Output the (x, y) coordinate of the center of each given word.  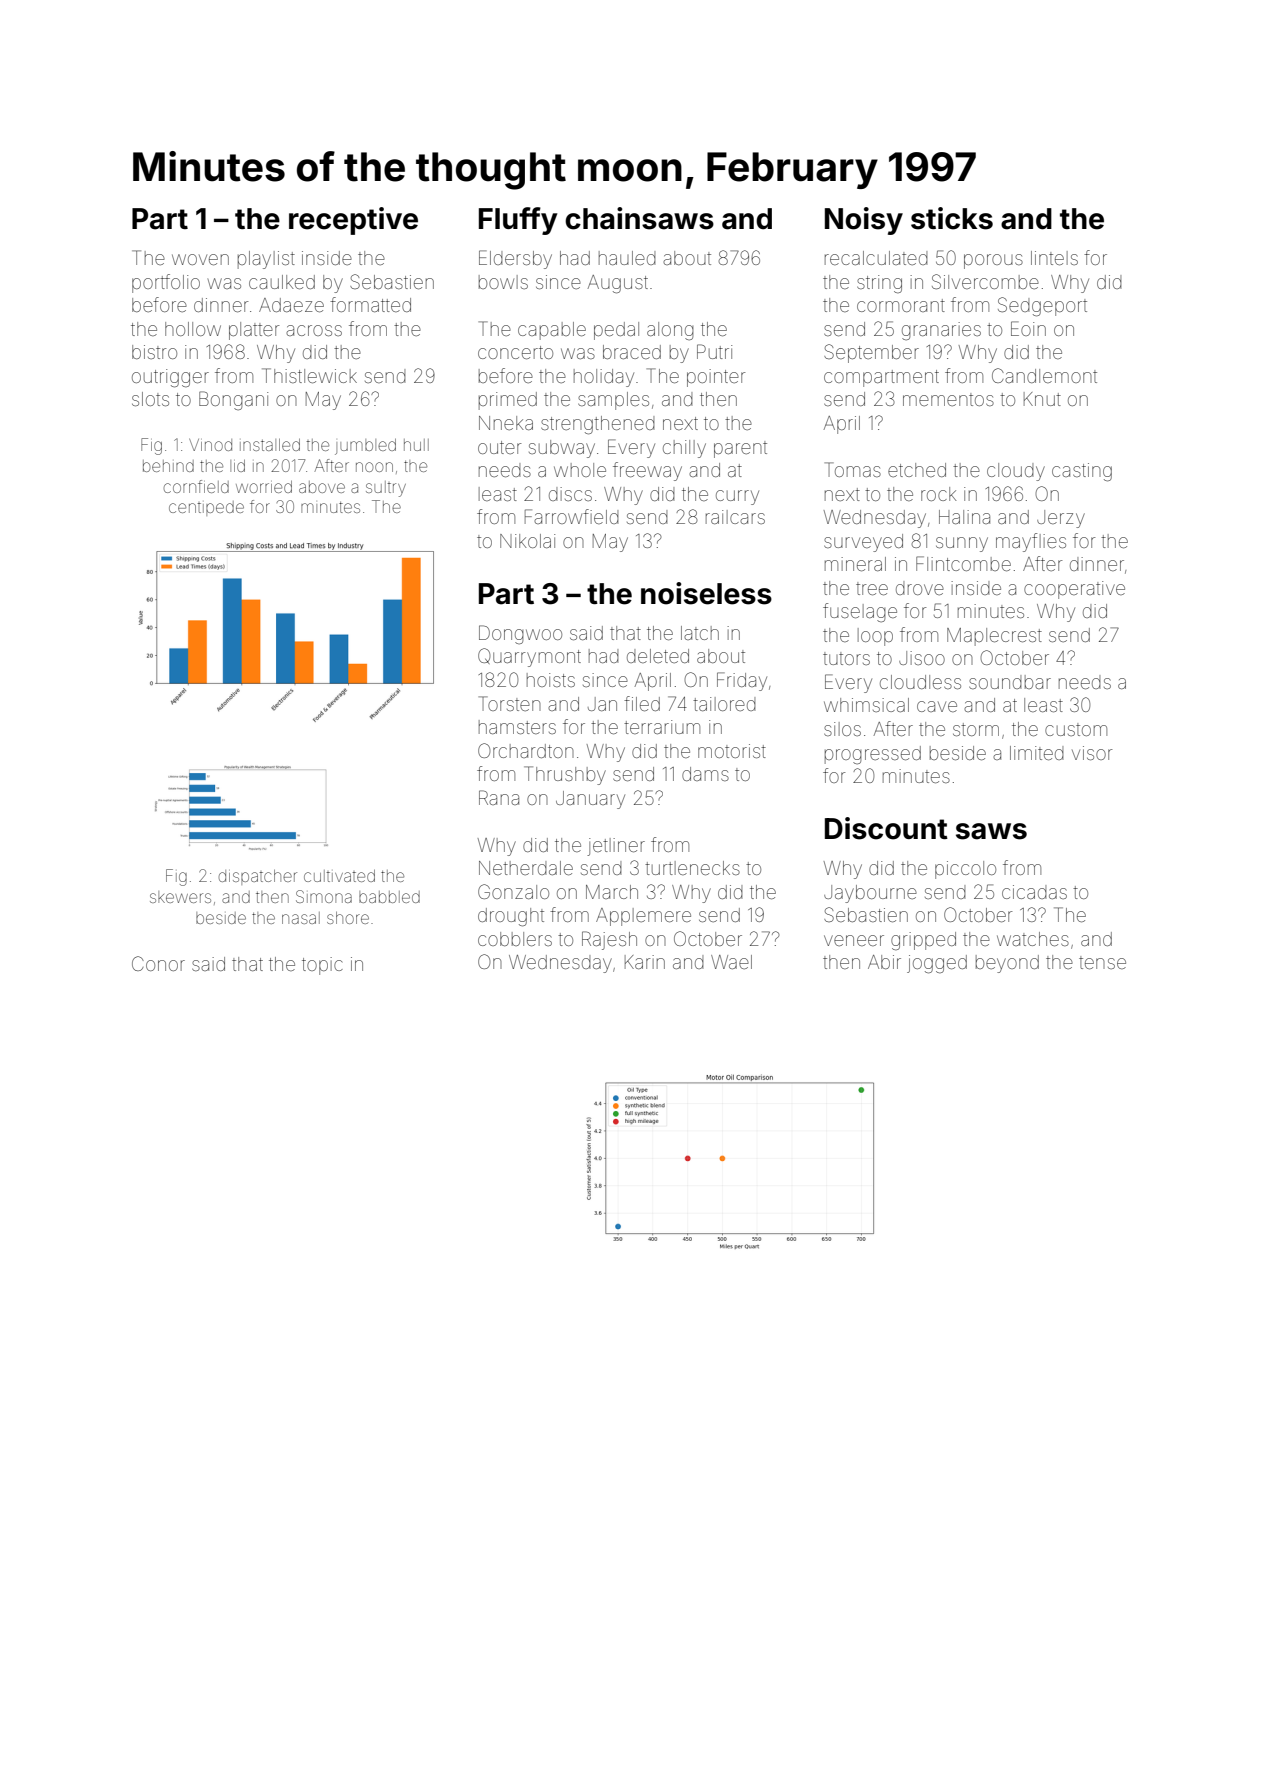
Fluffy (518, 221)
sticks (952, 218)
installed (270, 445)
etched (917, 470)
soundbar (1010, 682)
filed (642, 703)
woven (200, 259)
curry (737, 497)
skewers (180, 897)
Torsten (510, 703)
